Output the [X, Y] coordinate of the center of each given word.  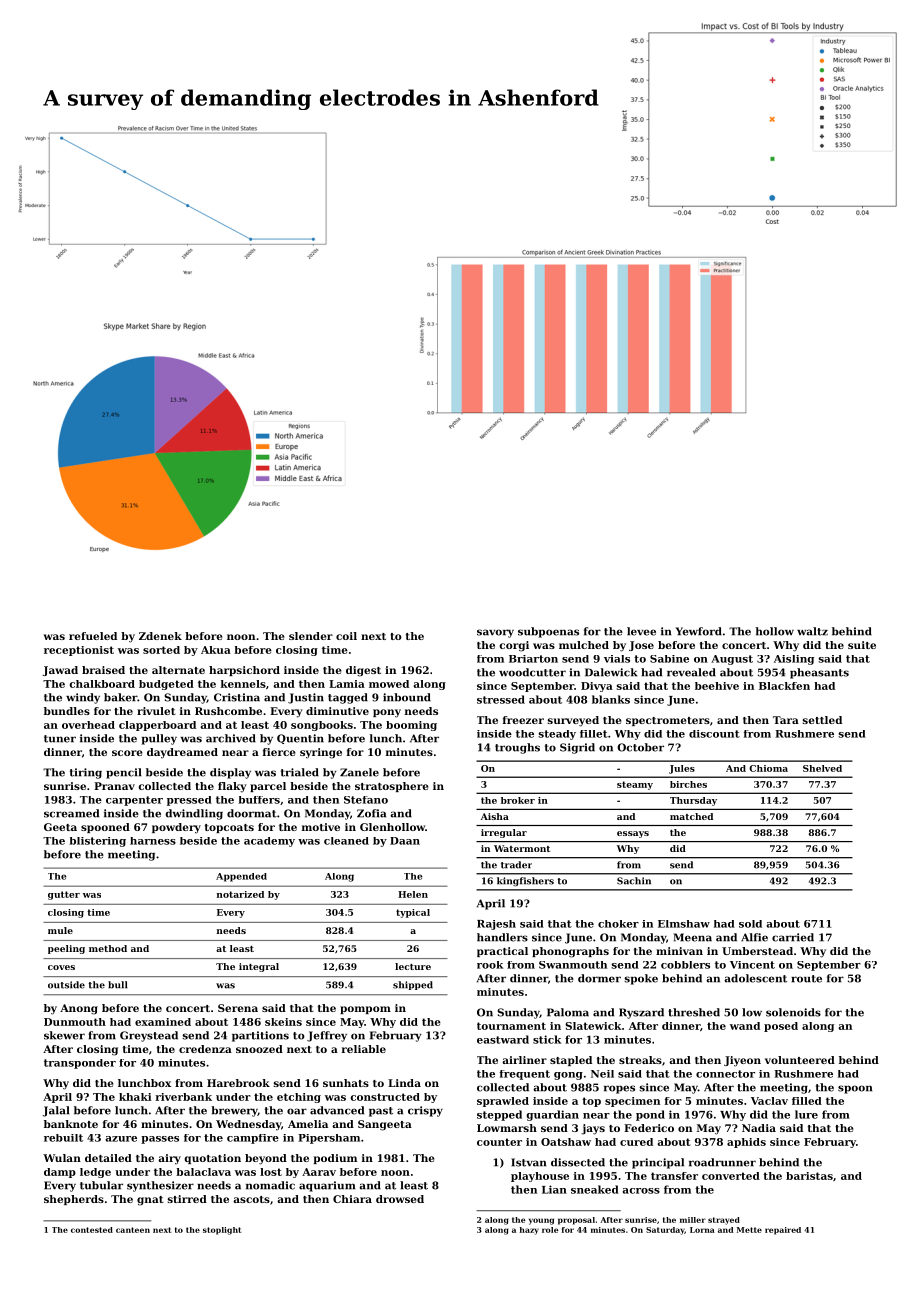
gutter [64, 895]
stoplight [222, 1231]
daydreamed [182, 753]
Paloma [568, 1012]
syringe [321, 753]
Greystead [149, 1036]
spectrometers [668, 721]
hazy [529, 1231]
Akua [216, 650]
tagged [348, 698]
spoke [641, 979]
